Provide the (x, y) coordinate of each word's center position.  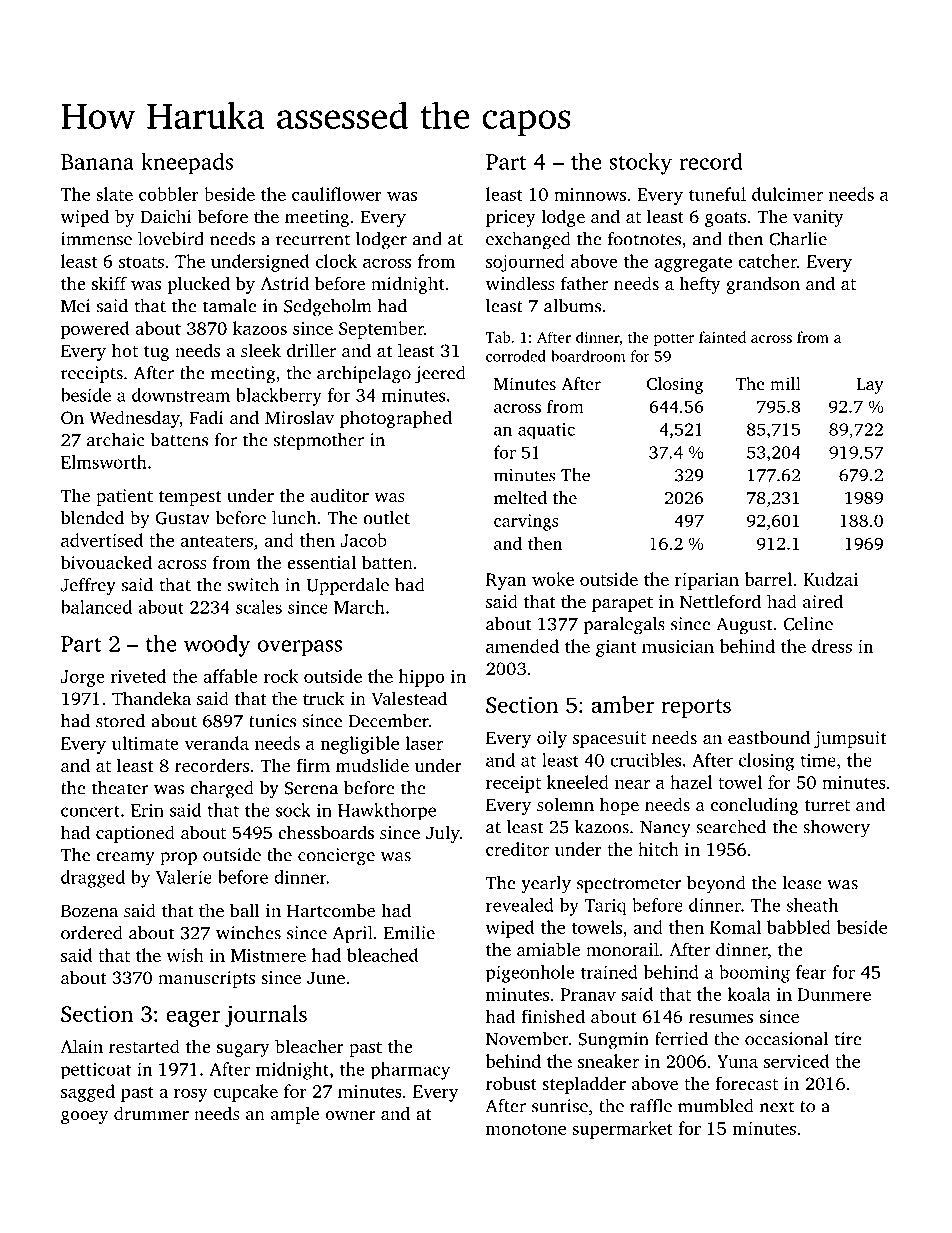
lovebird (171, 239)
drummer (151, 1113)
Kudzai (830, 579)
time (818, 760)
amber (623, 704)
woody (217, 646)
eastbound (769, 737)
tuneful (717, 194)
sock (293, 810)
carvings (526, 522)
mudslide (372, 765)
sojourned (525, 263)
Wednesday (135, 419)
